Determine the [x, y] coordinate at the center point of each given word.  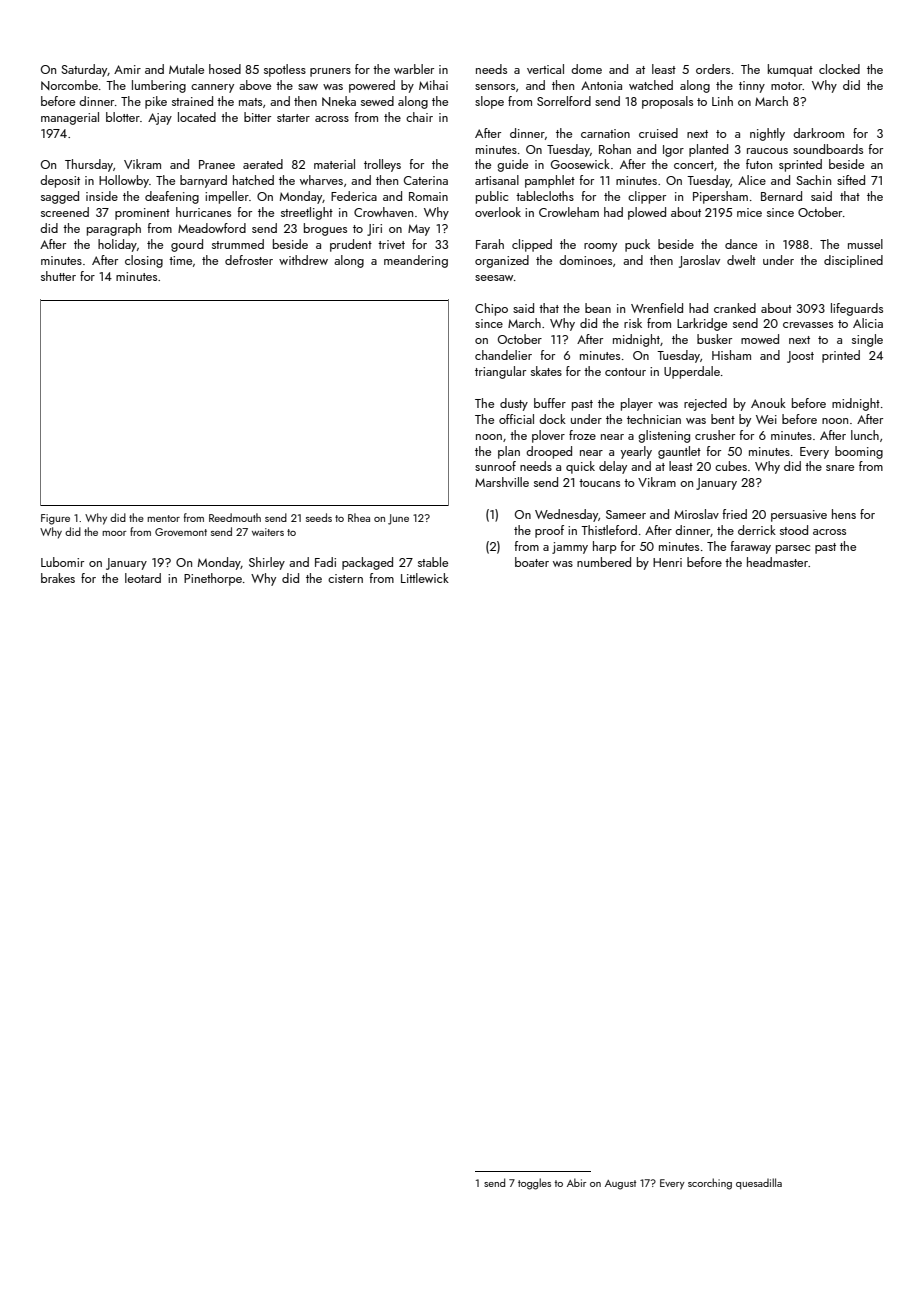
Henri [667, 562]
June [398, 519]
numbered [604, 562]
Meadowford [212, 228]
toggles [534, 1184]
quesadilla [759, 1183]
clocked [839, 69]
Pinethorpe [213, 579]
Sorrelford [564, 101]
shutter [58, 276]
